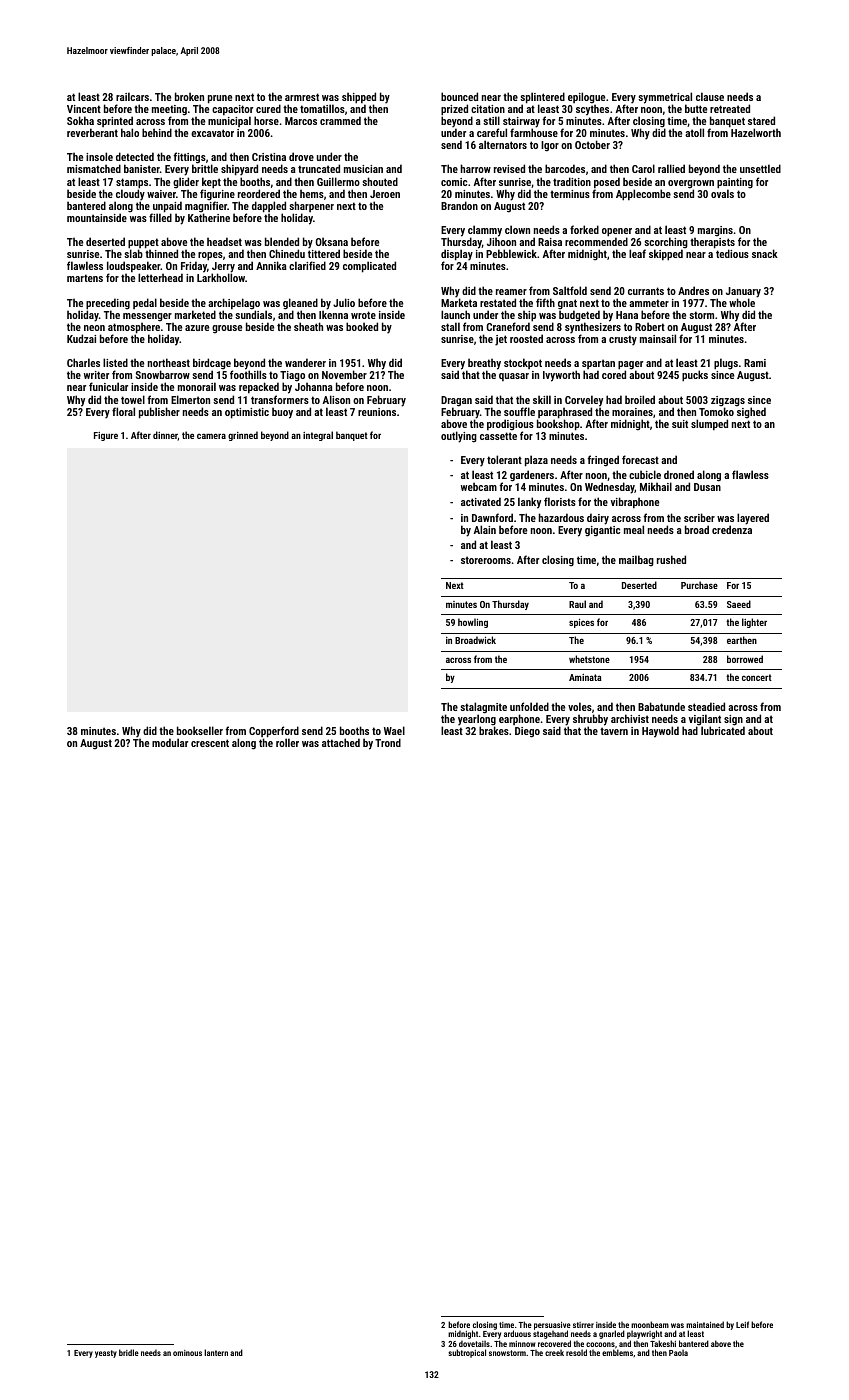  Describe the element at coordinates (705, 720) in the page. I see `vigilant` at that location.
